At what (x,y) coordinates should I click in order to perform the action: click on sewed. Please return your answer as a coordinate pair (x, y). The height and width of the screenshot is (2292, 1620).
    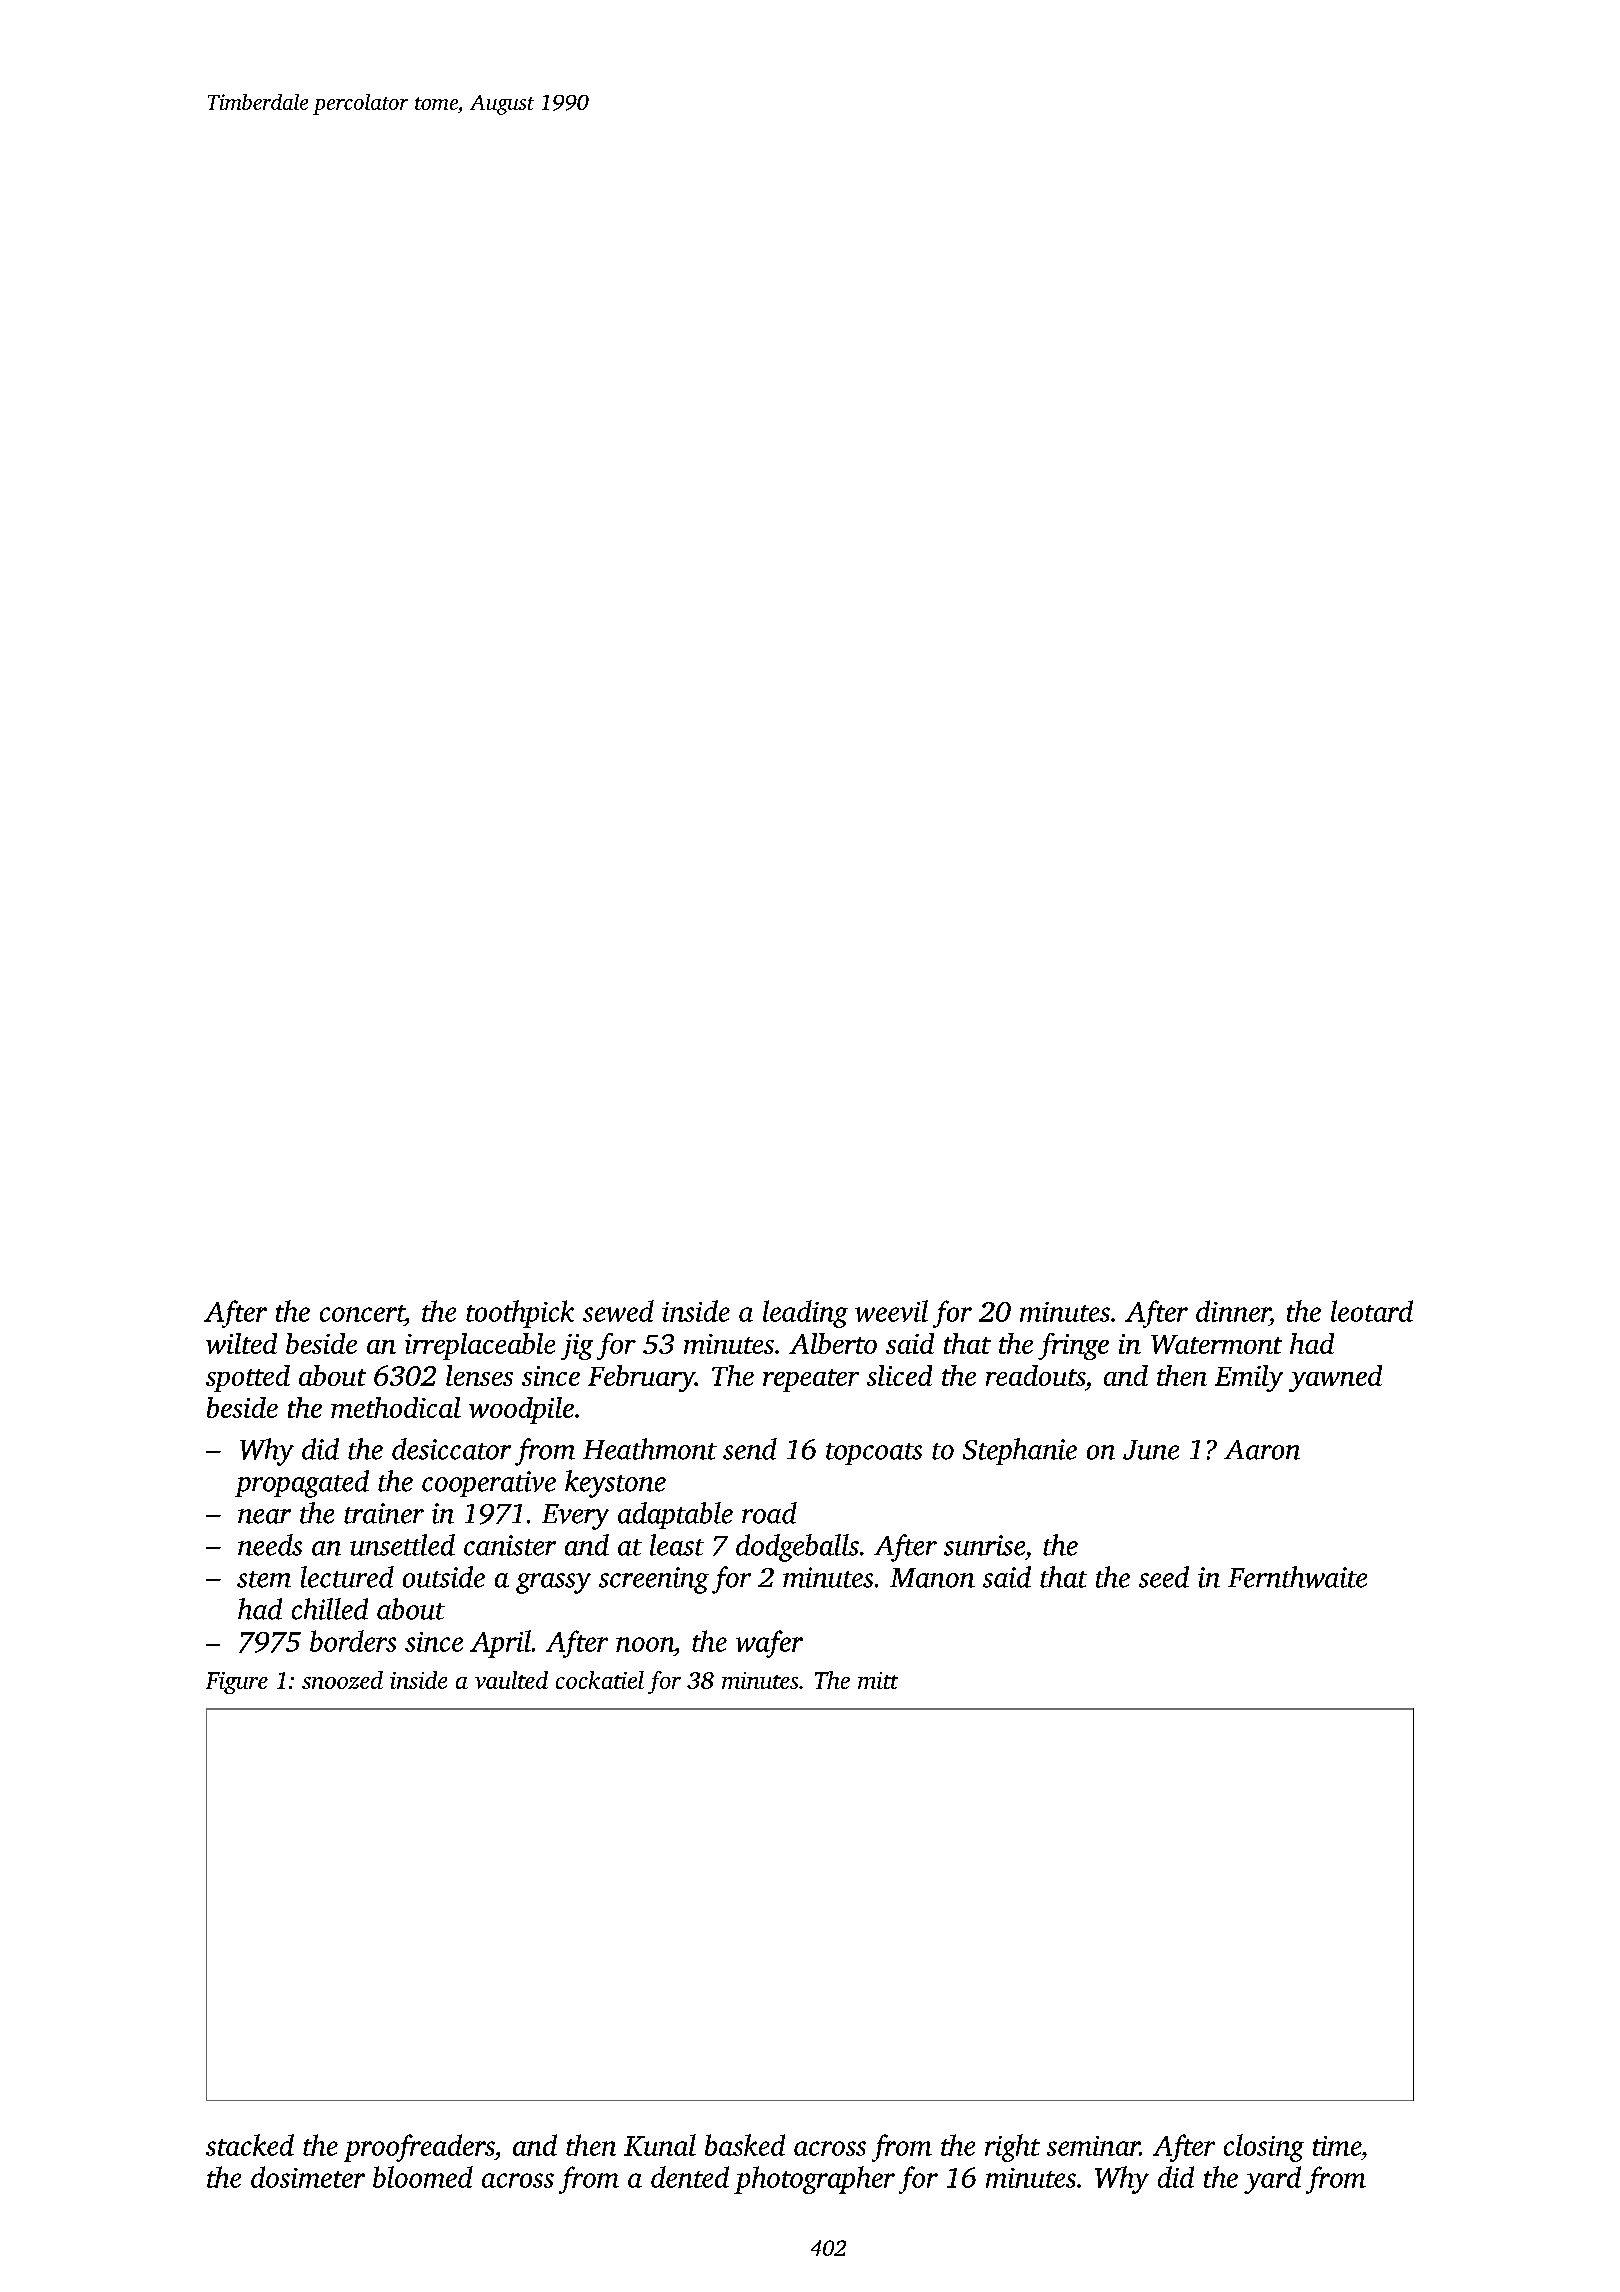
    Looking at the image, I should click on (618, 1311).
